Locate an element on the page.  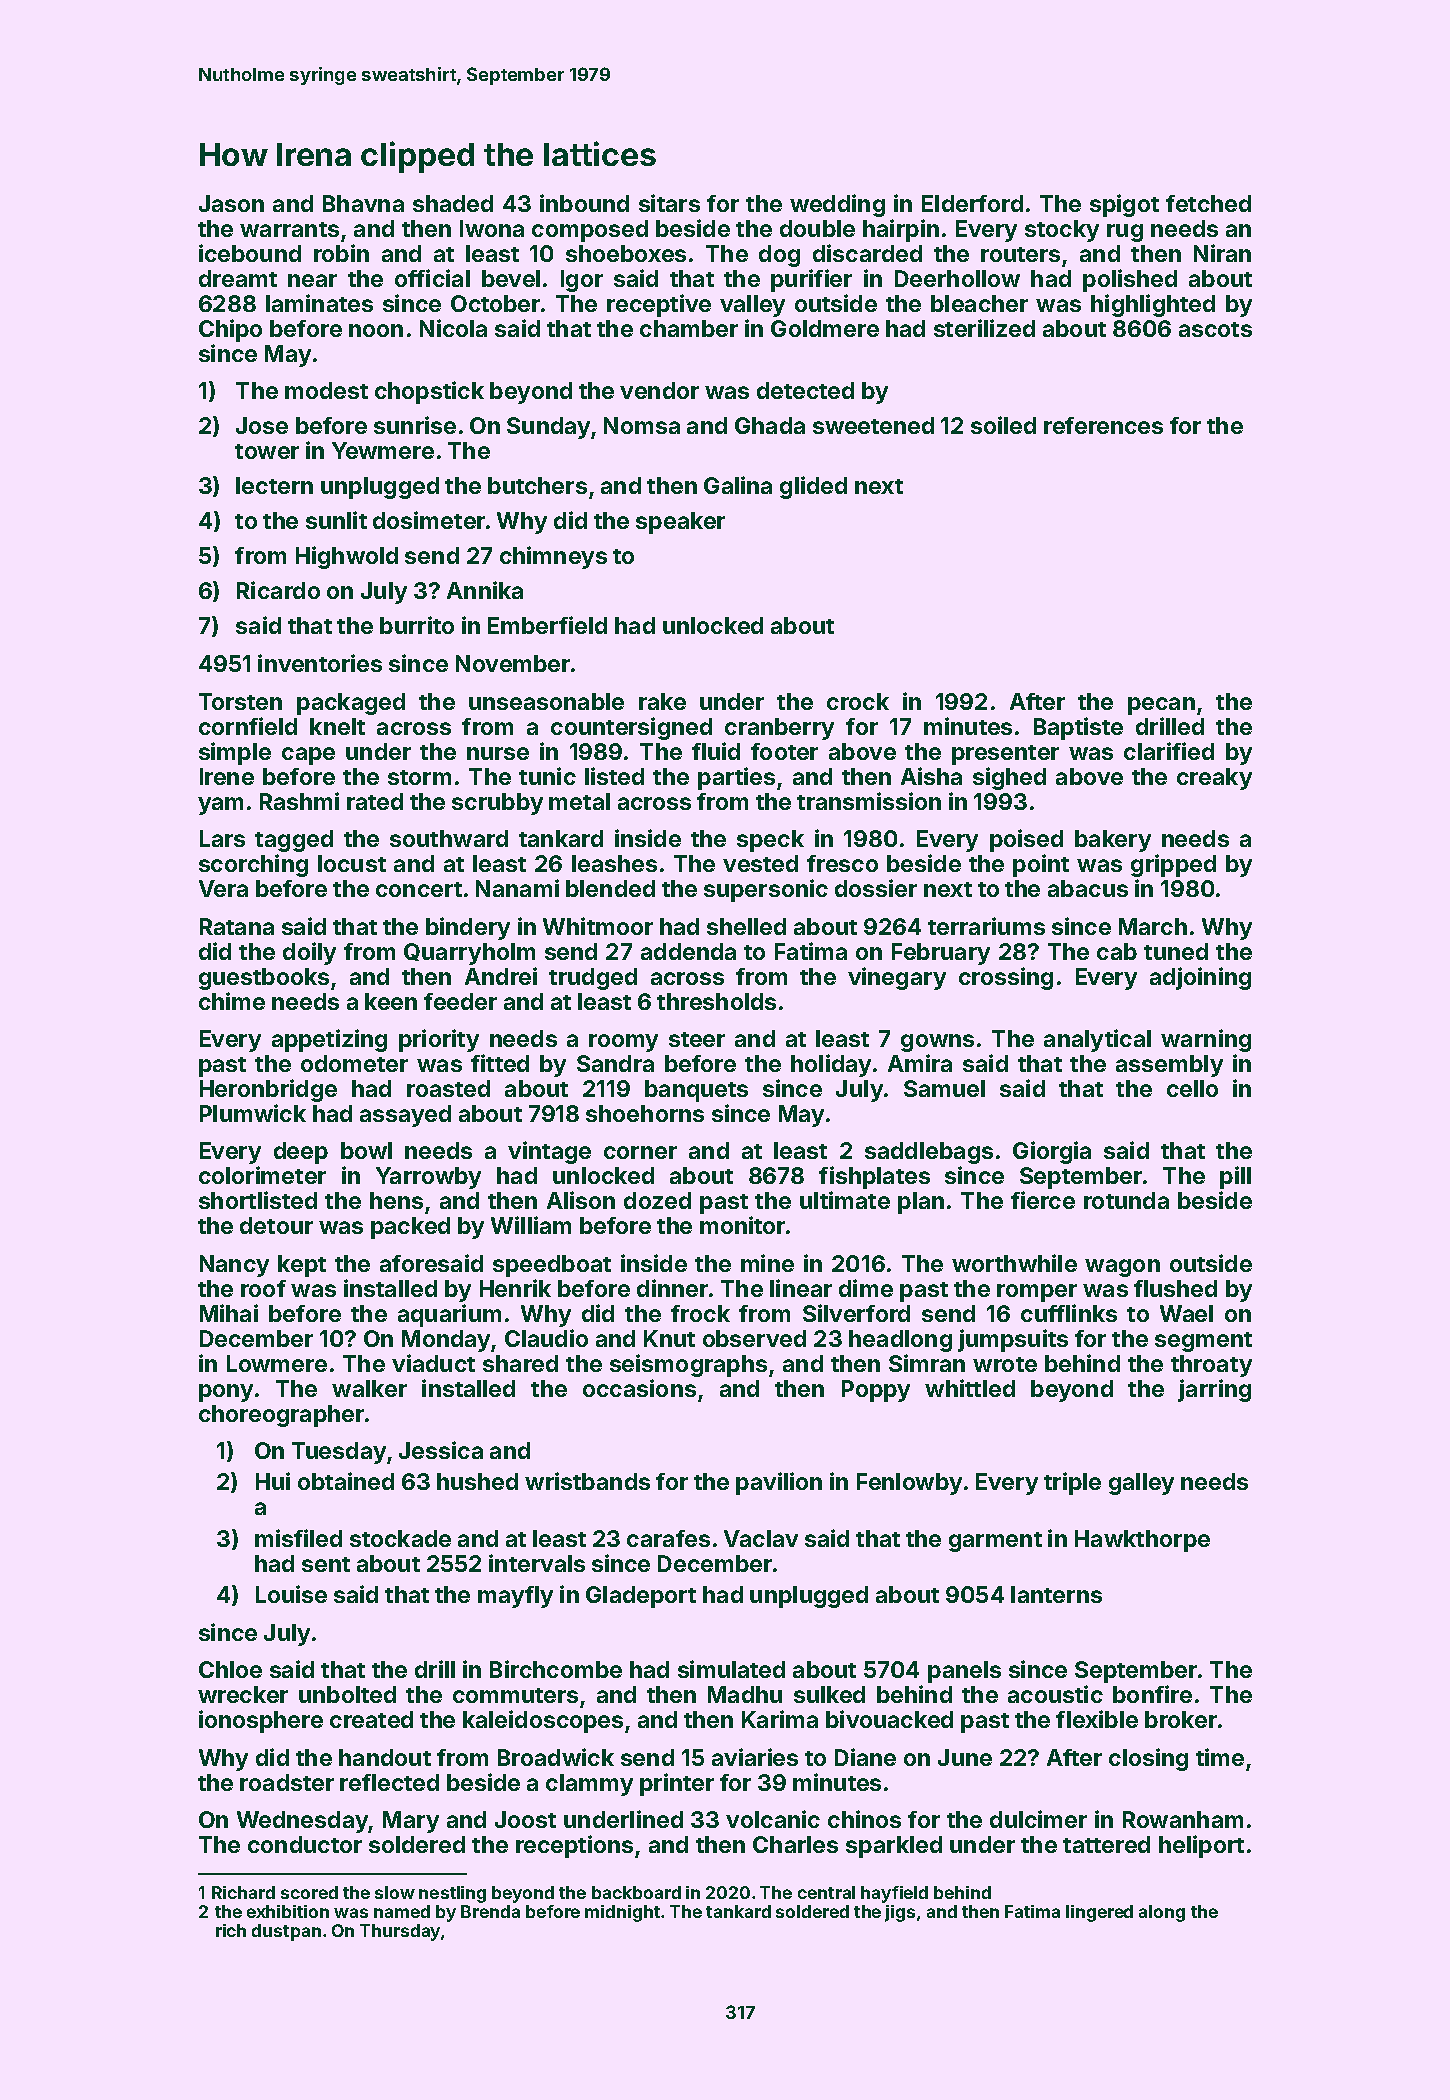
dustpan is located at coordinates (286, 1932).
